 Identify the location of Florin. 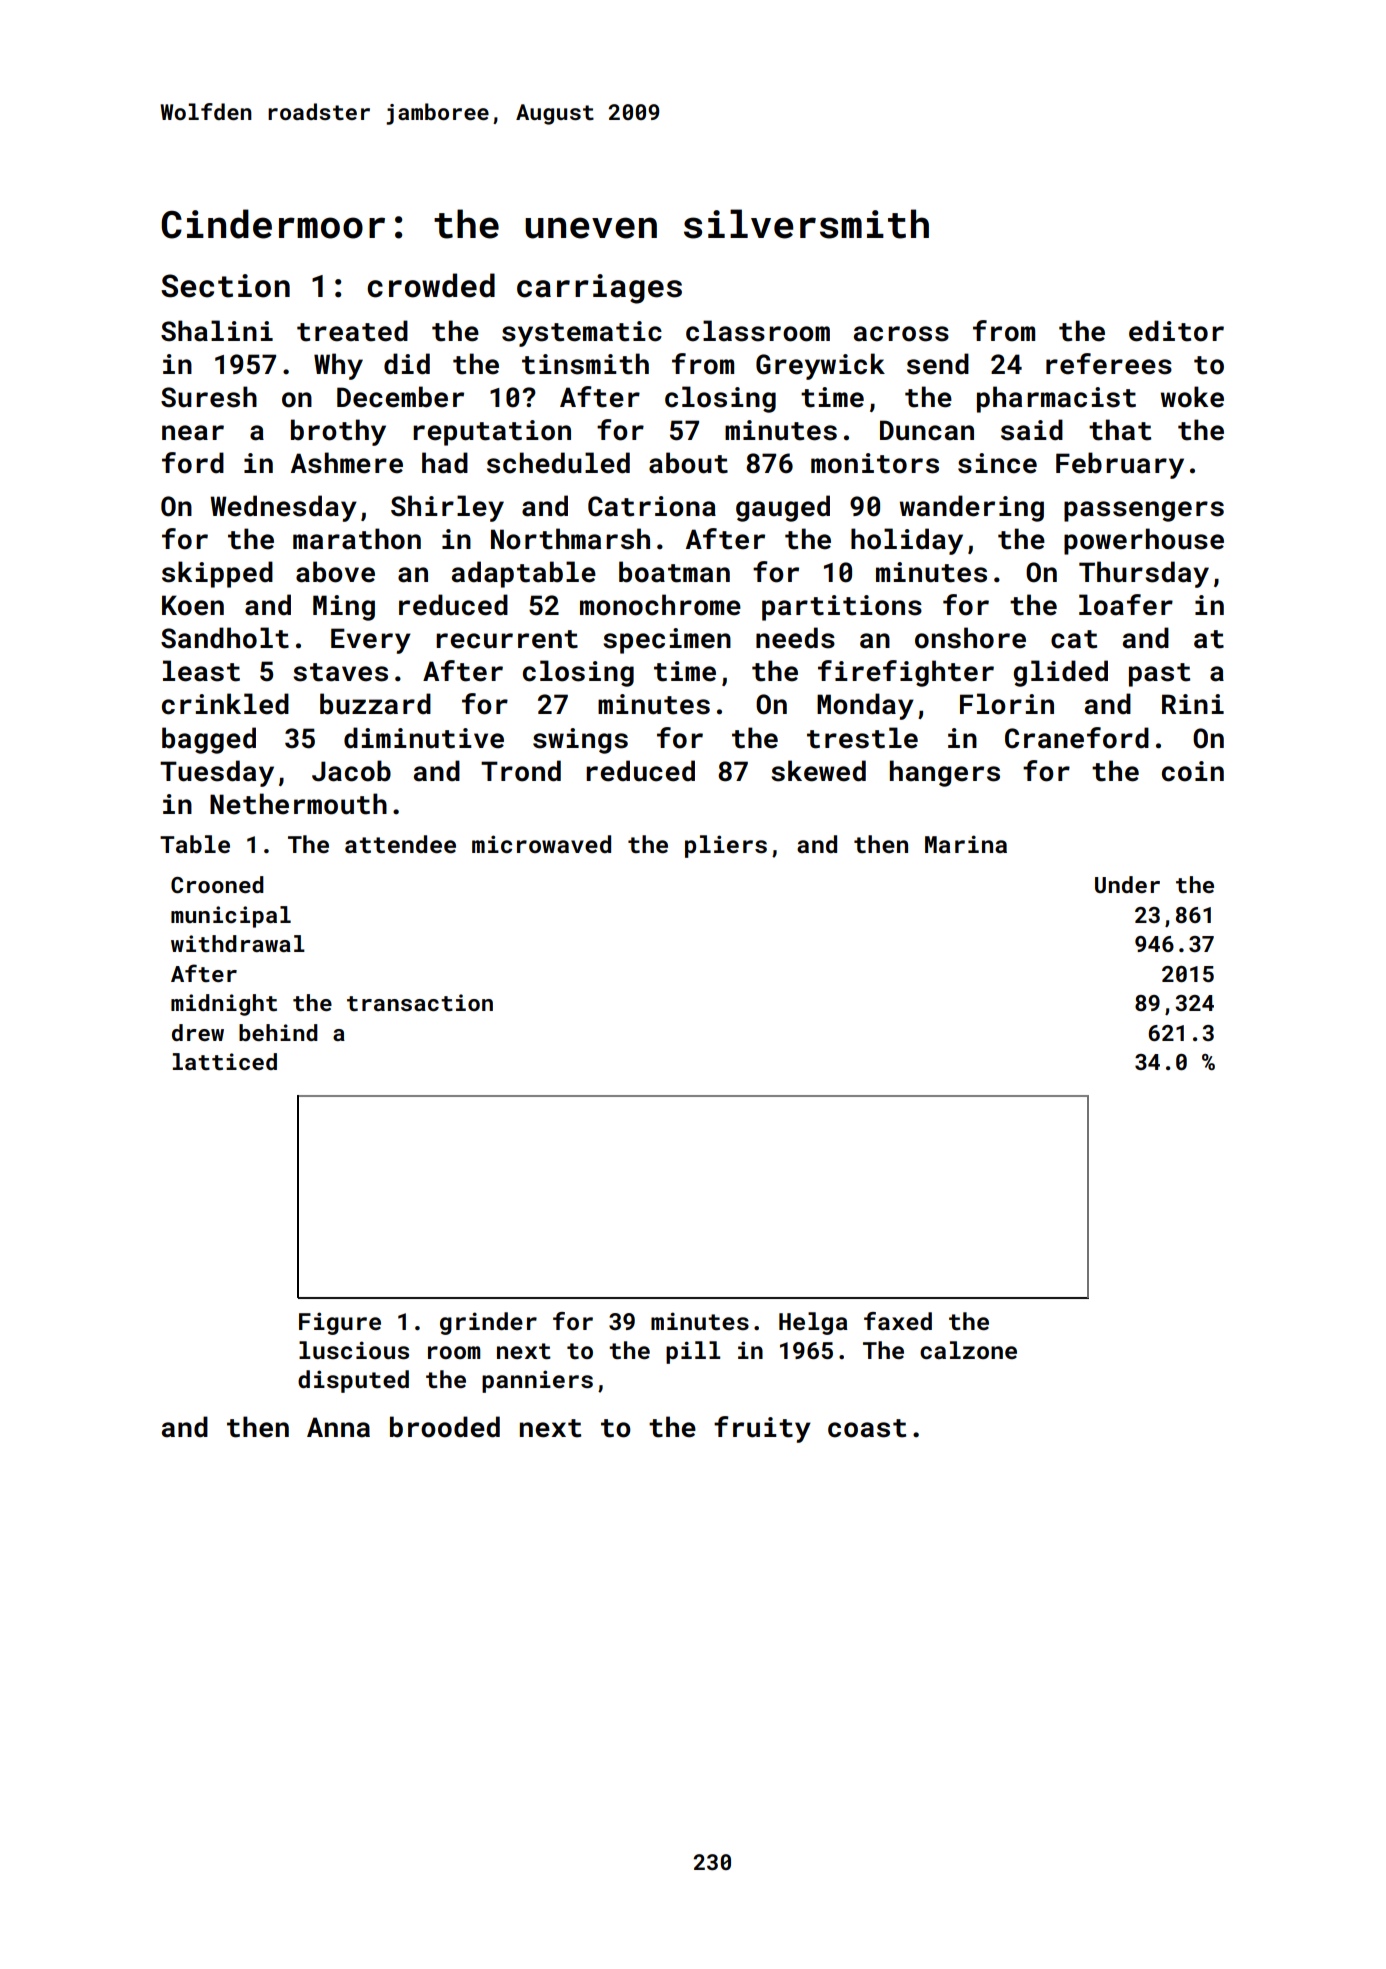
(1007, 704).
